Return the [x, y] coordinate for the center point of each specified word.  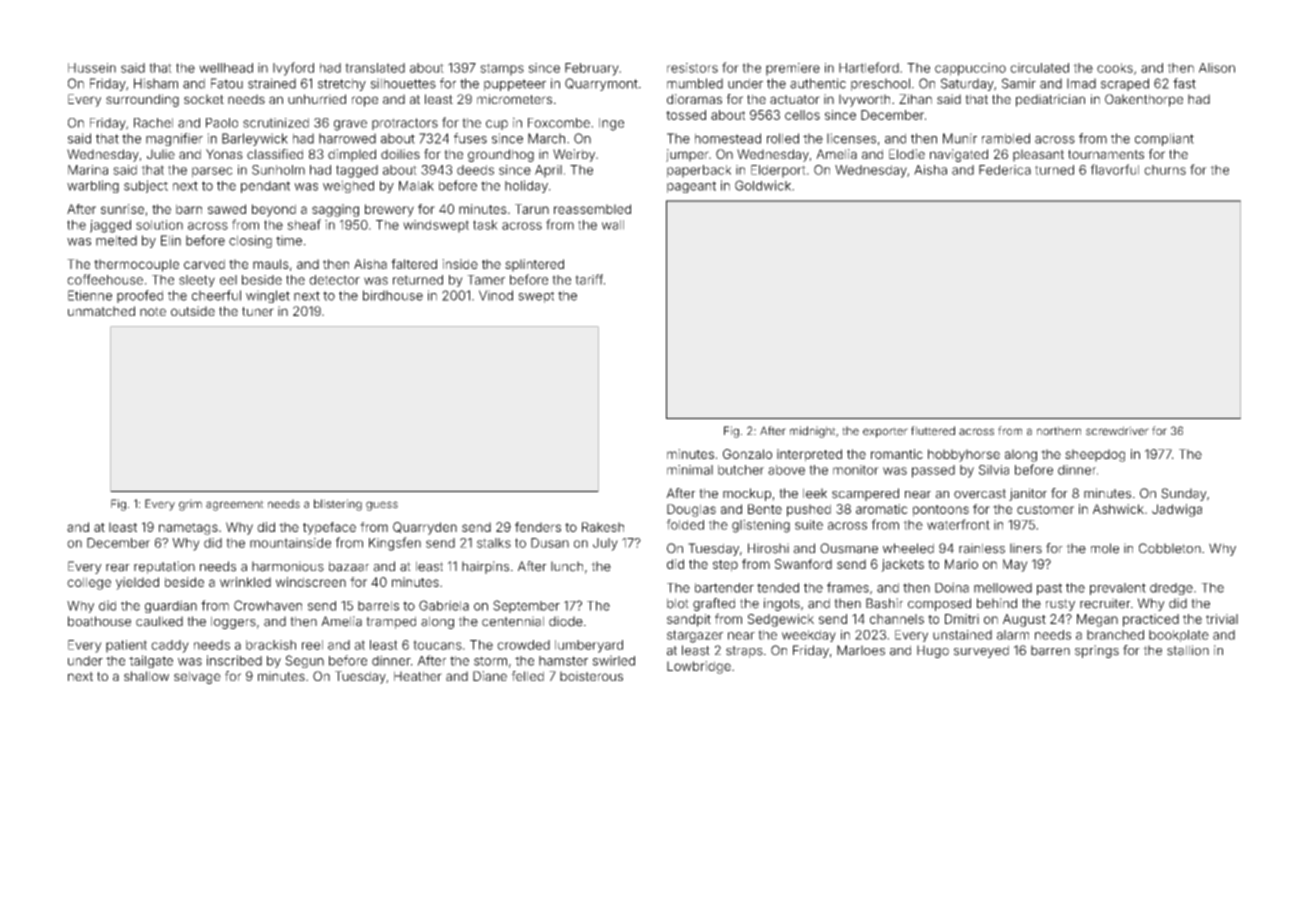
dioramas [694, 99]
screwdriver [1117, 431]
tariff [589, 279]
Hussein [92, 68]
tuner [258, 311]
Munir [960, 138]
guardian [171, 606]
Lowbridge [699, 667]
